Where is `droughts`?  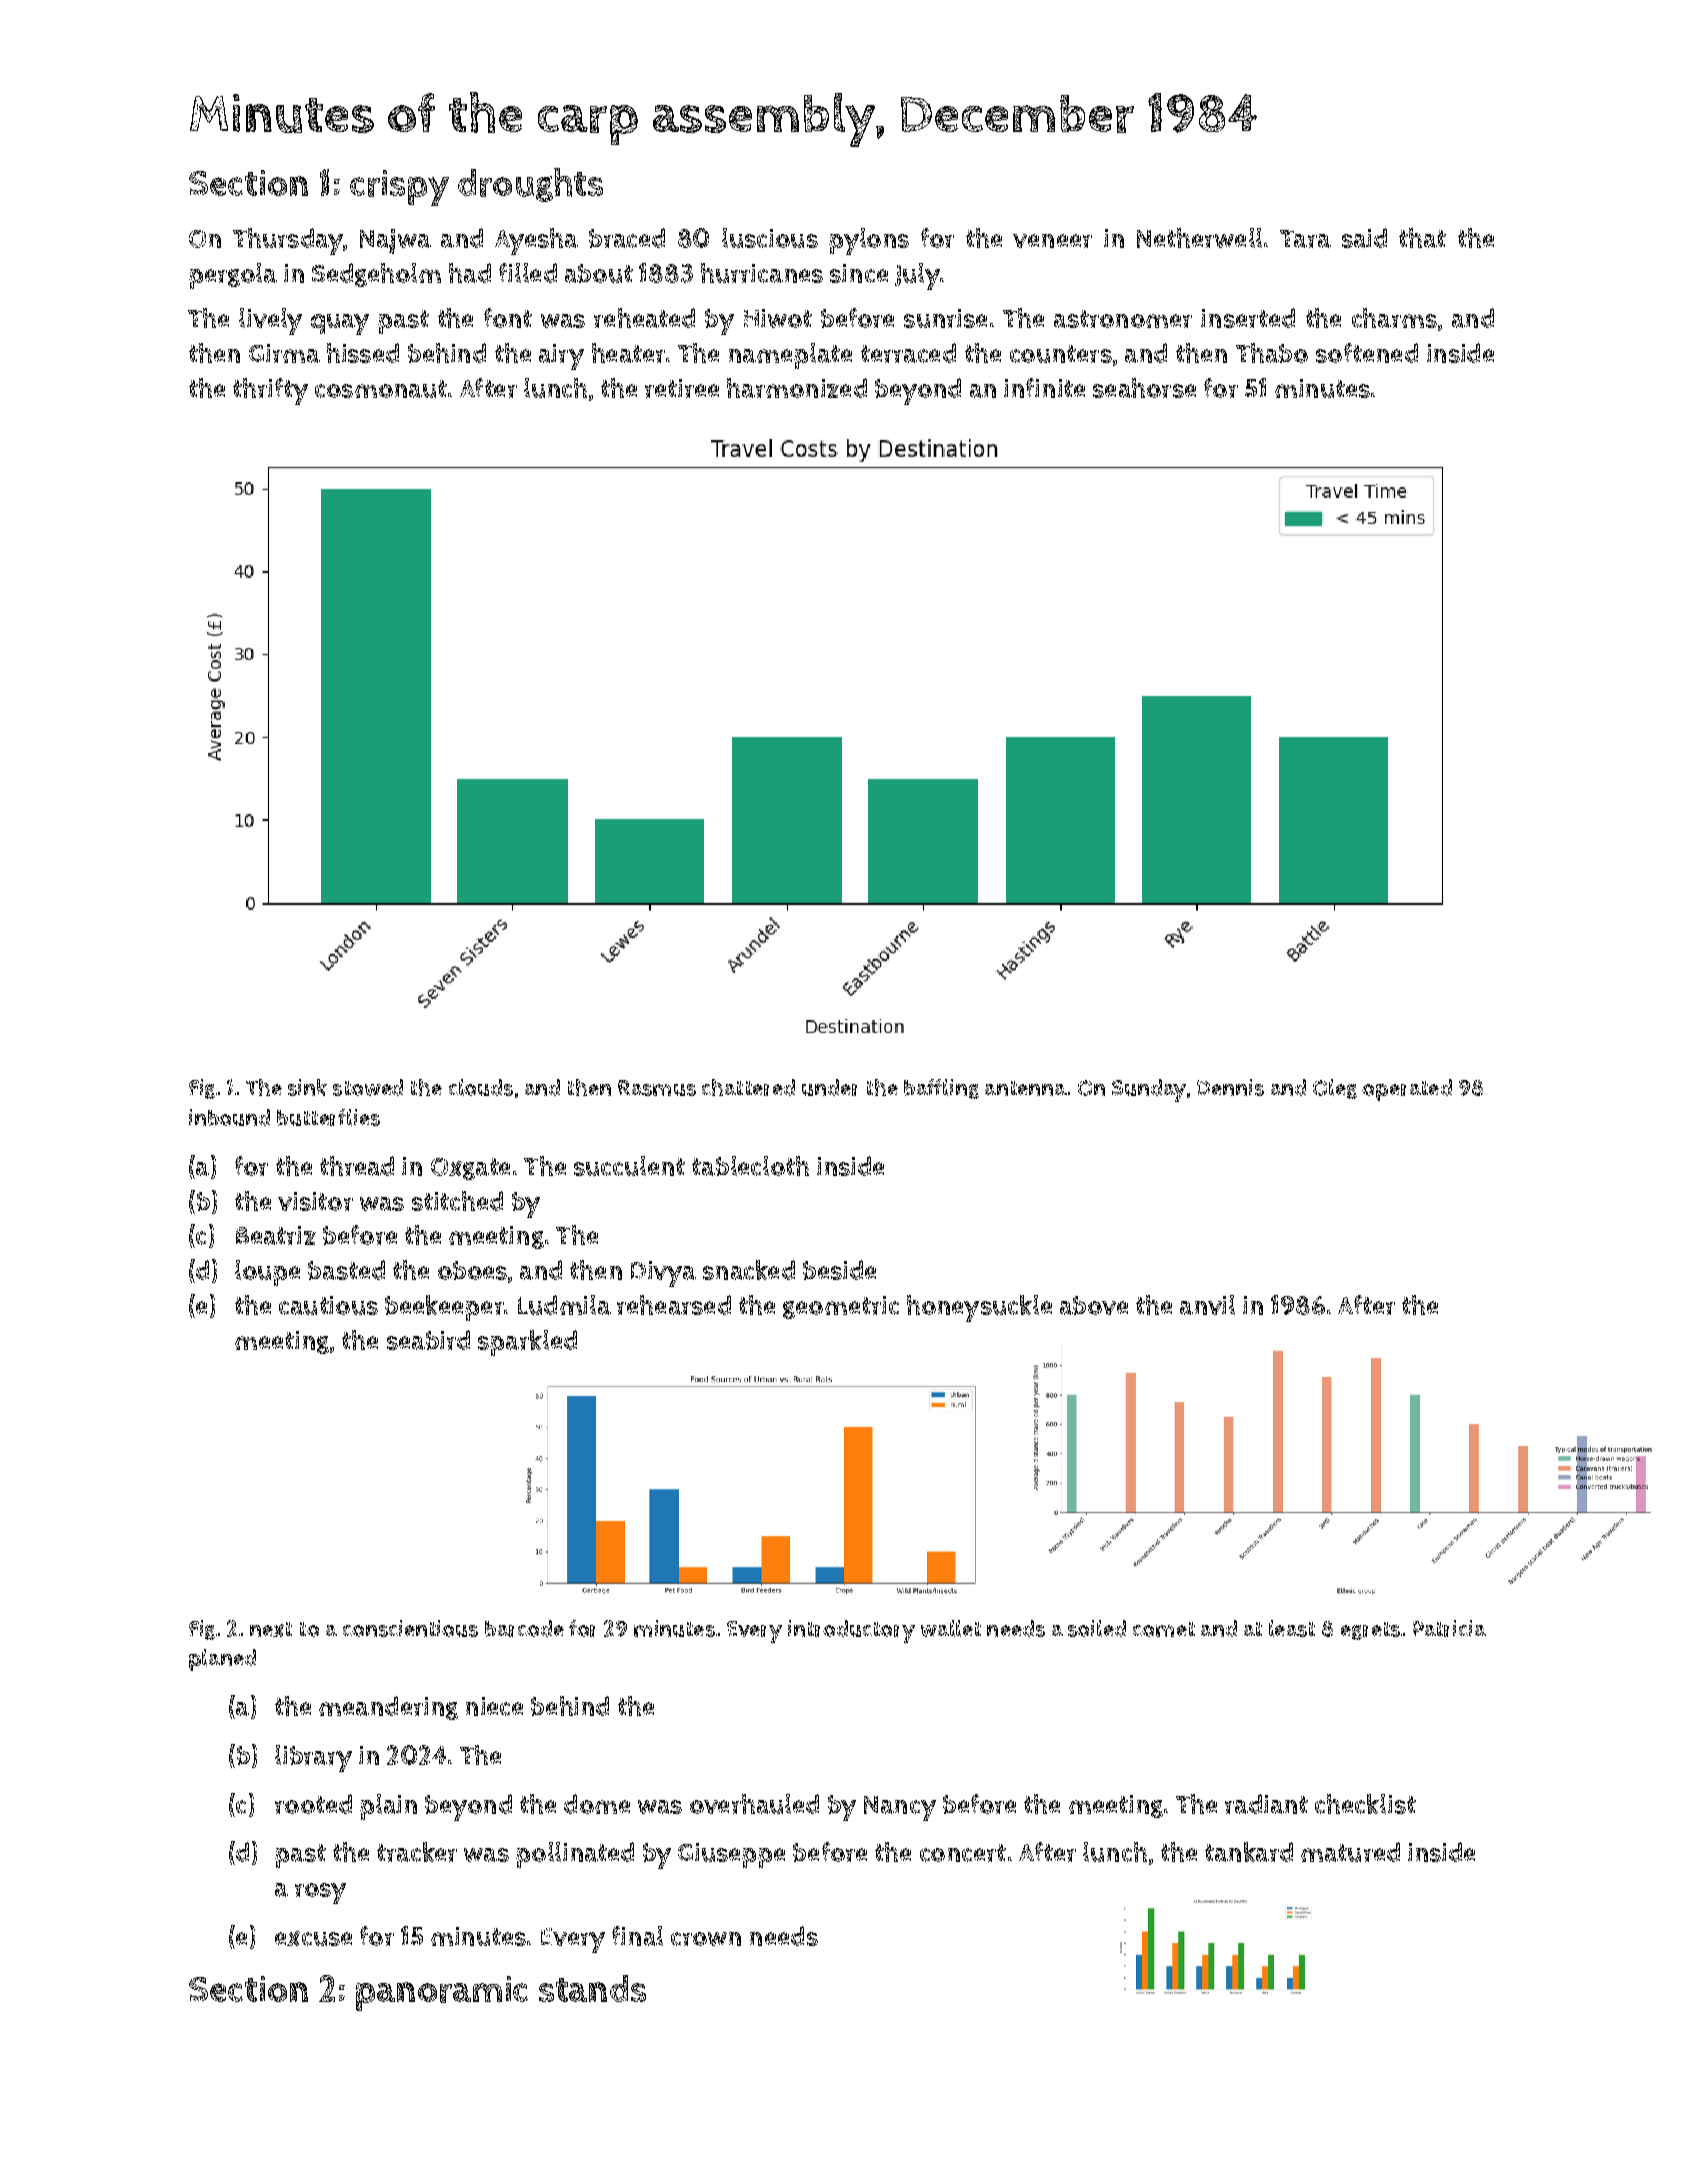 droughts is located at coordinates (530, 185).
